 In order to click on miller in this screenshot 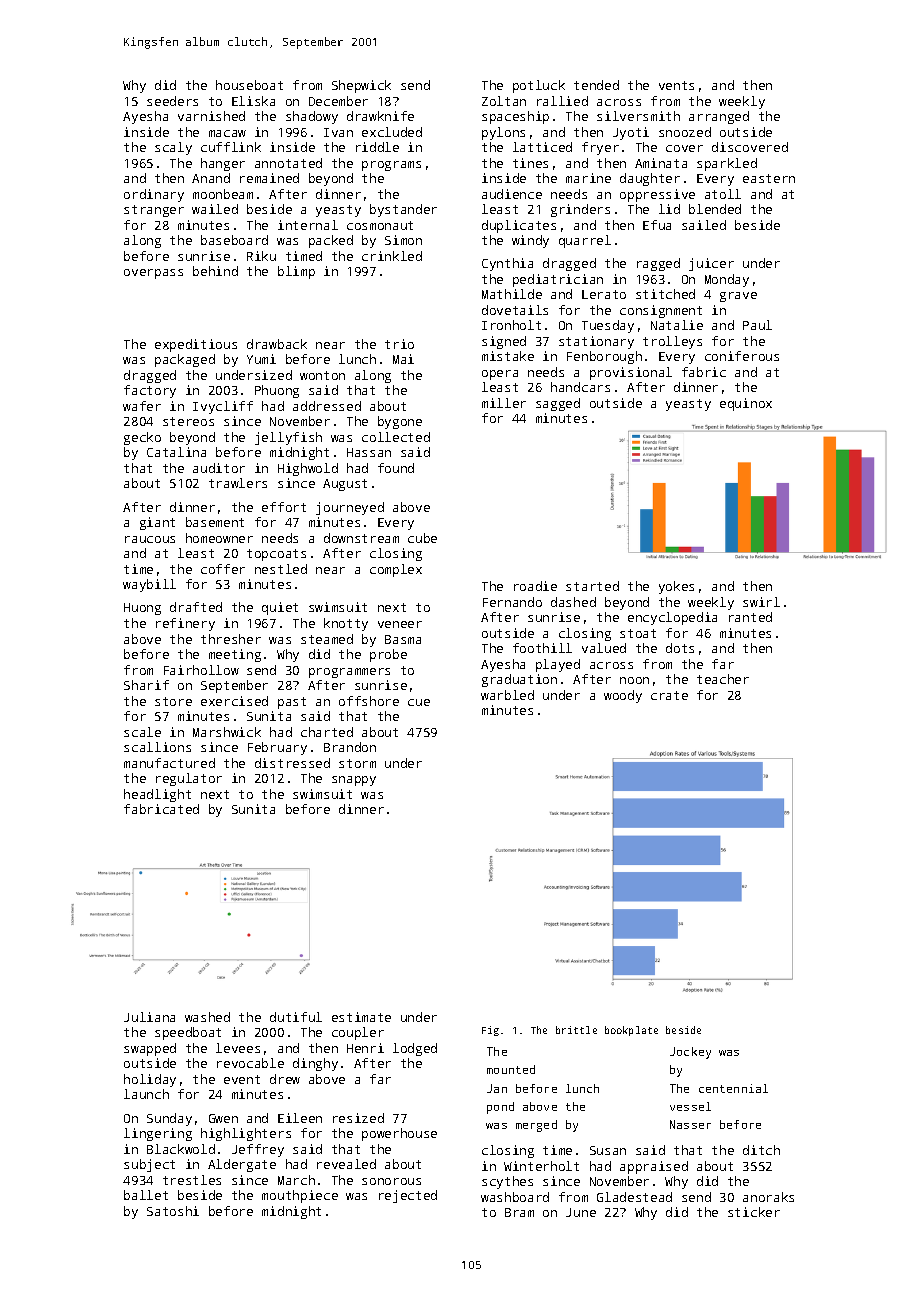, I will do `click(504, 403)`.
